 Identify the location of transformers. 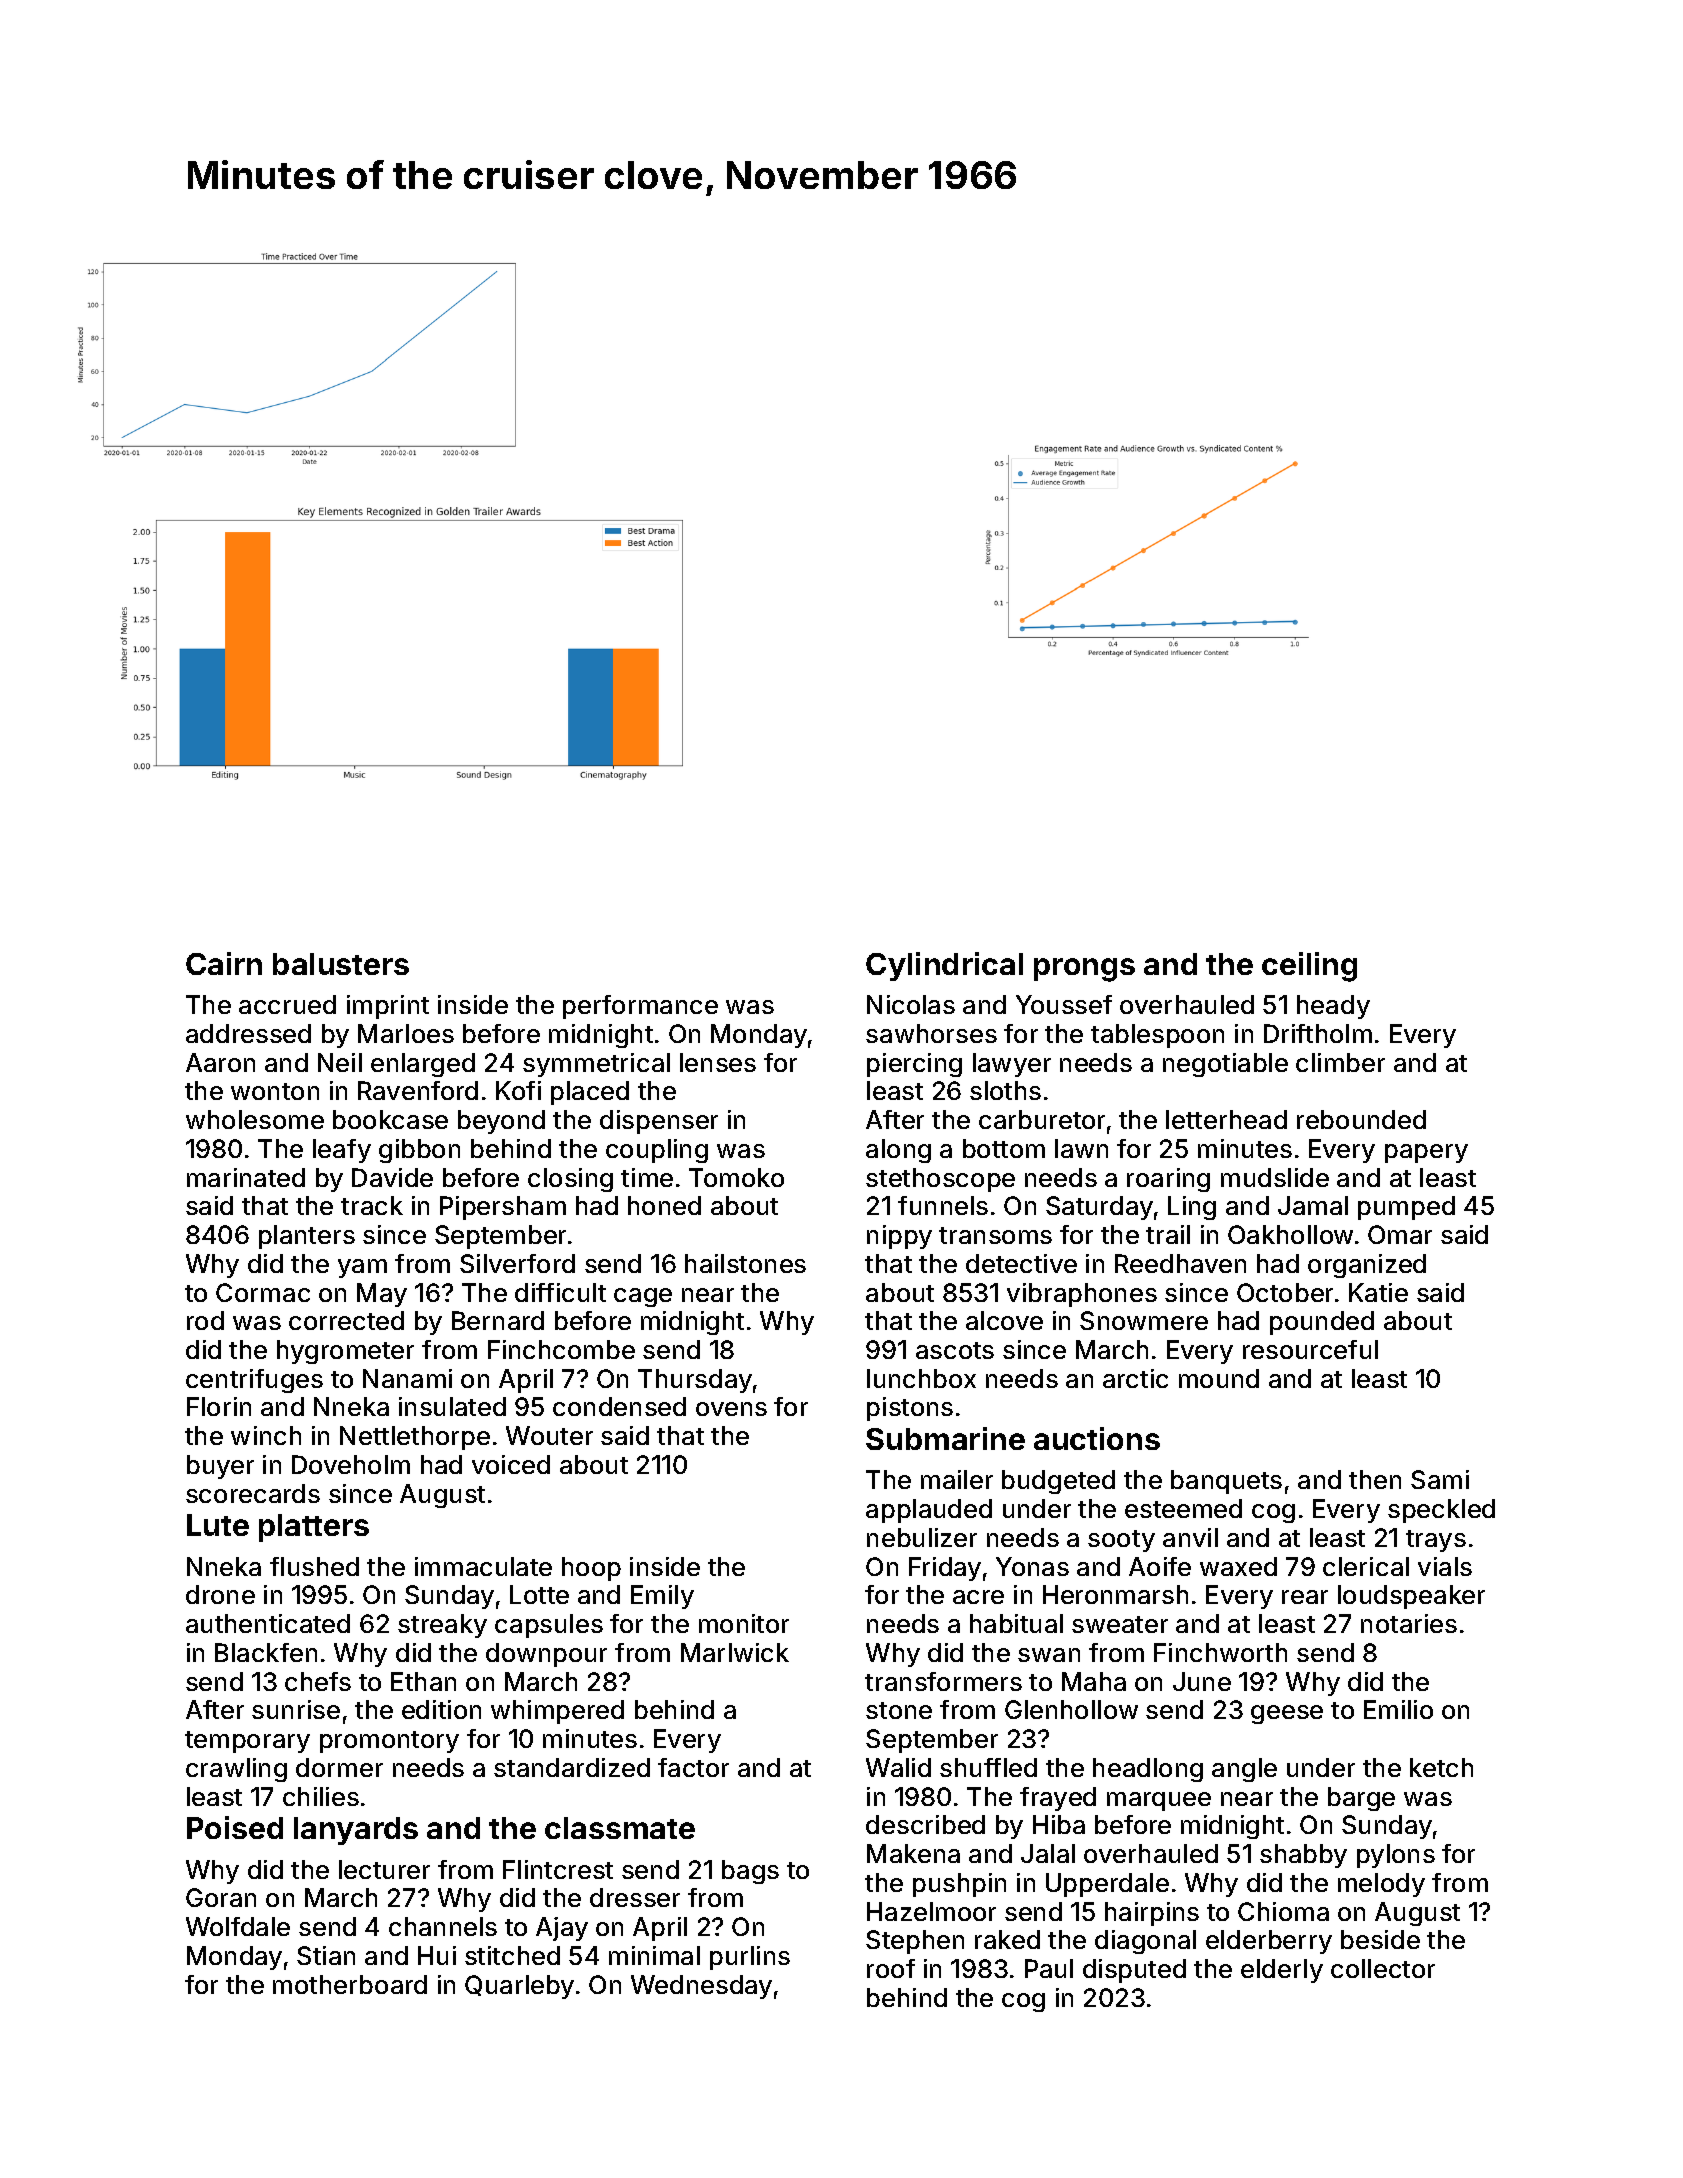
(943, 1681).
